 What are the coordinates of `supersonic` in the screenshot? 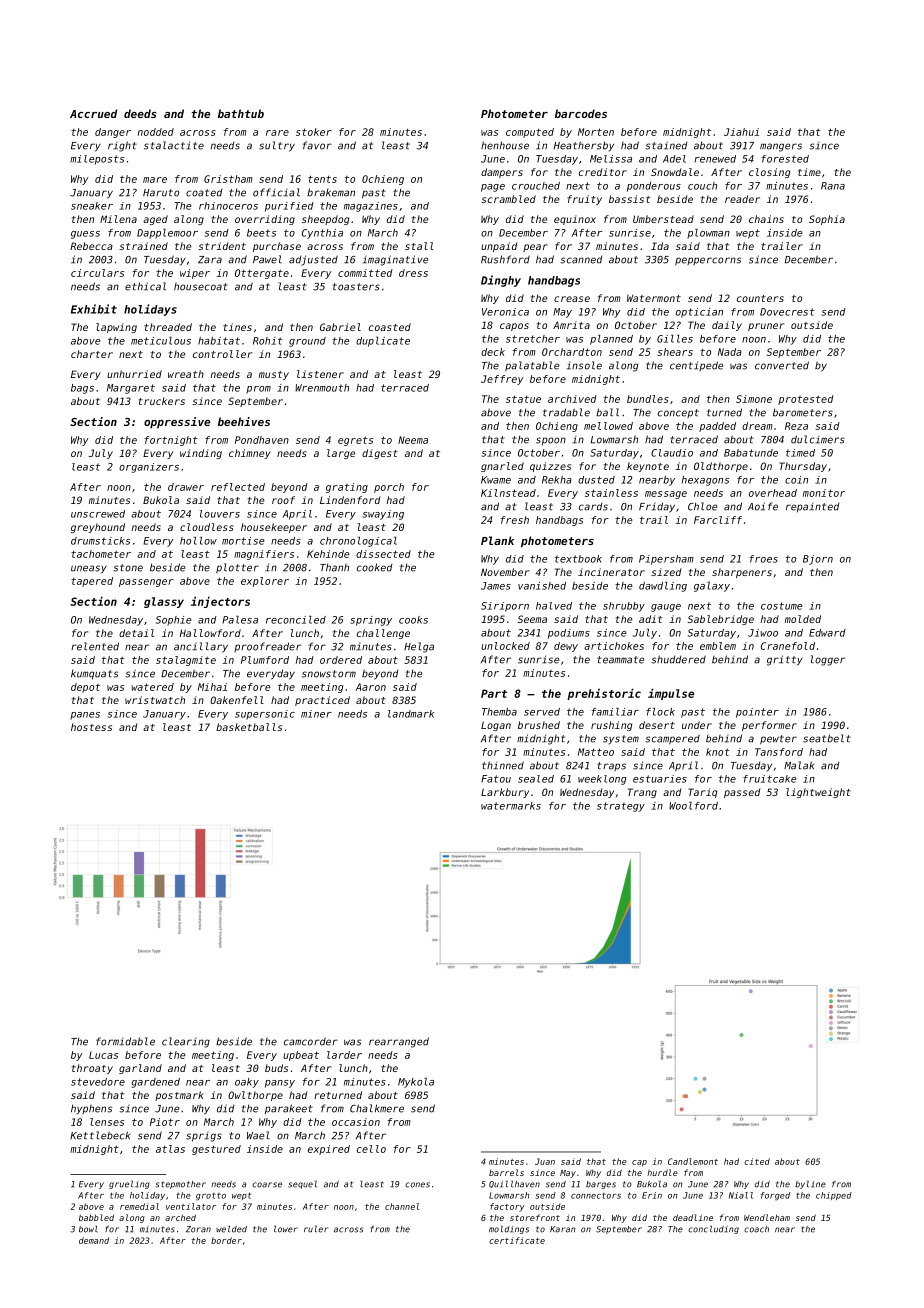 It's located at (265, 715).
